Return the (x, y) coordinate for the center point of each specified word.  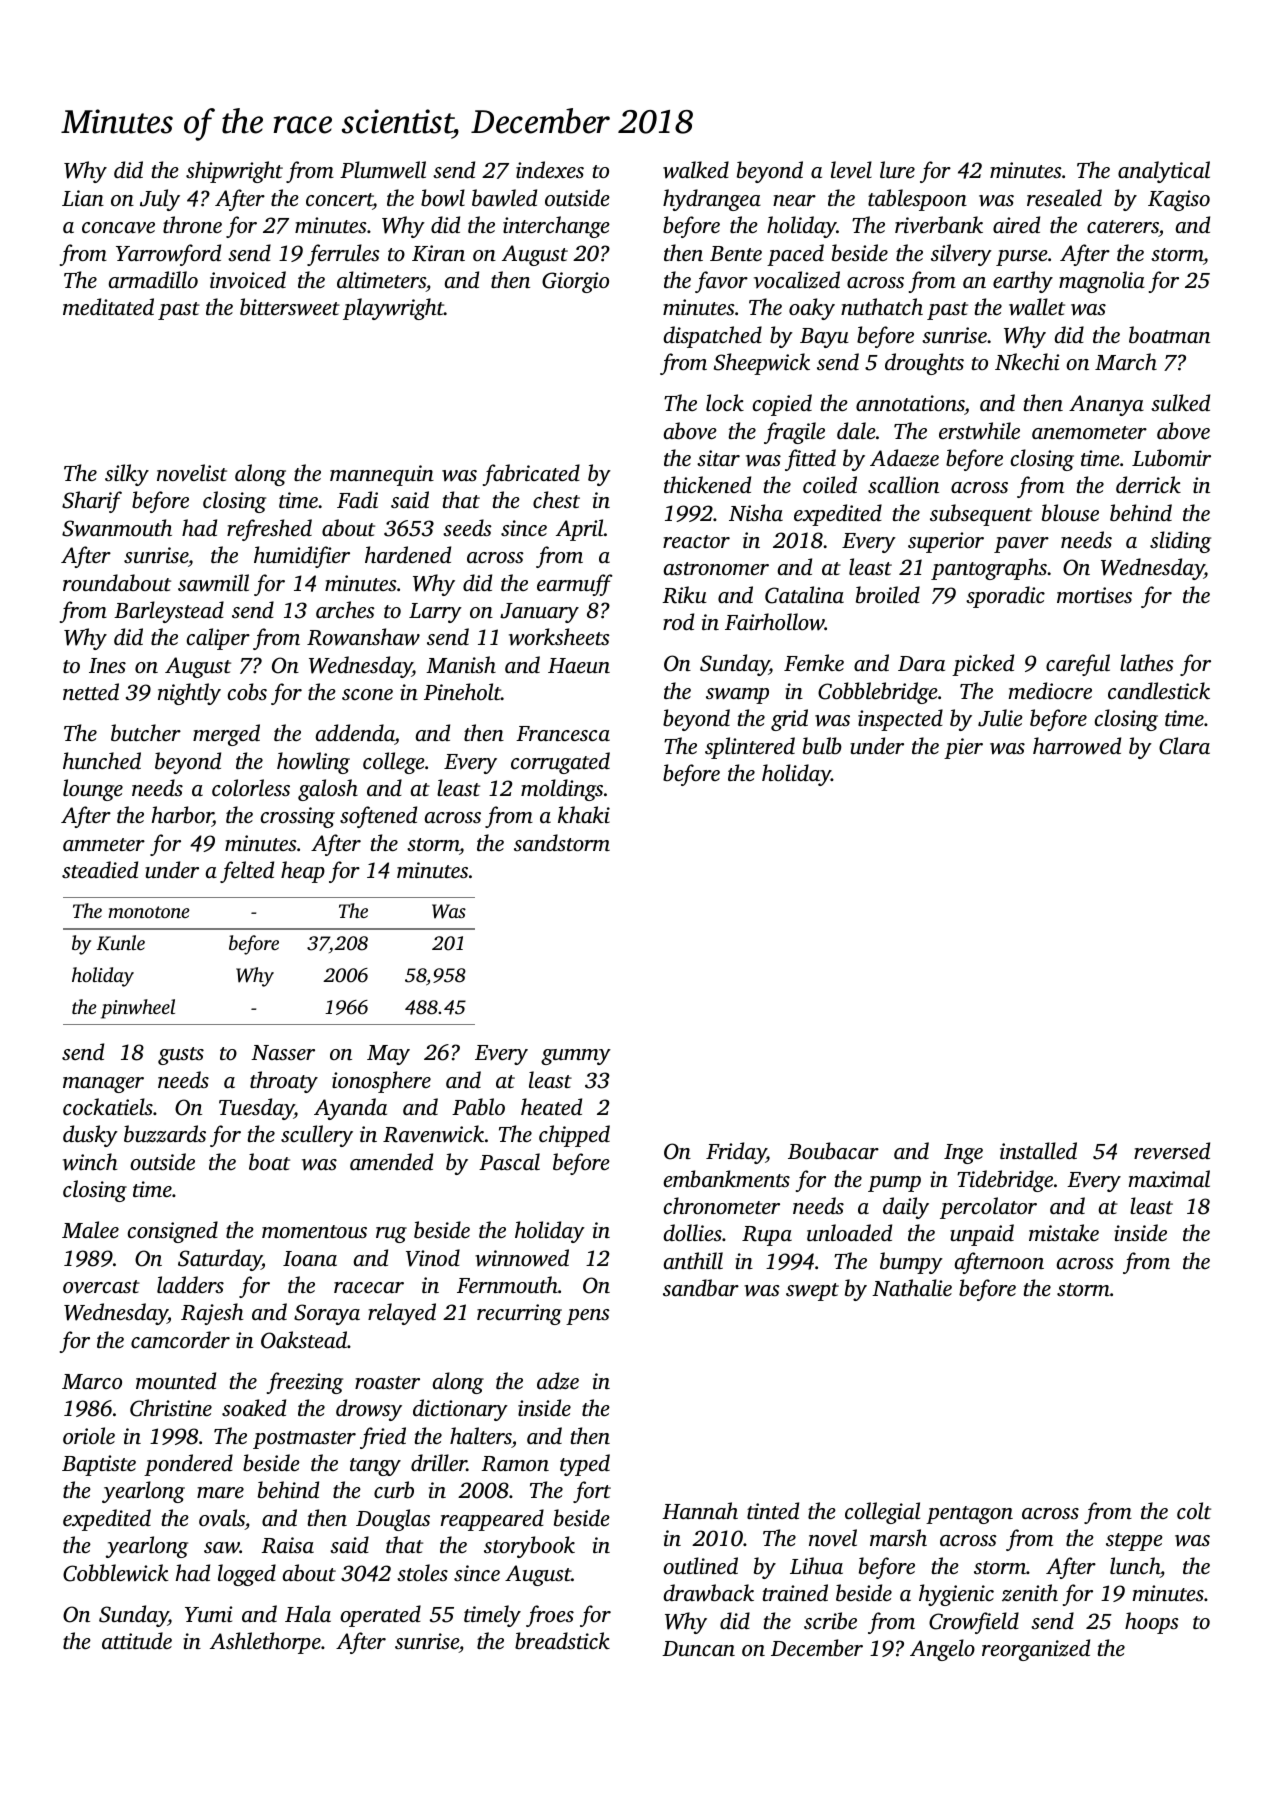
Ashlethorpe (265, 1643)
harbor (182, 816)
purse (1022, 258)
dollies (692, 1232)
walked (696, 170)
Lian (83, 198)
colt (1194, 1510)
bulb (822, 745)
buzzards (165, 1134)
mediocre (1050, 690)
